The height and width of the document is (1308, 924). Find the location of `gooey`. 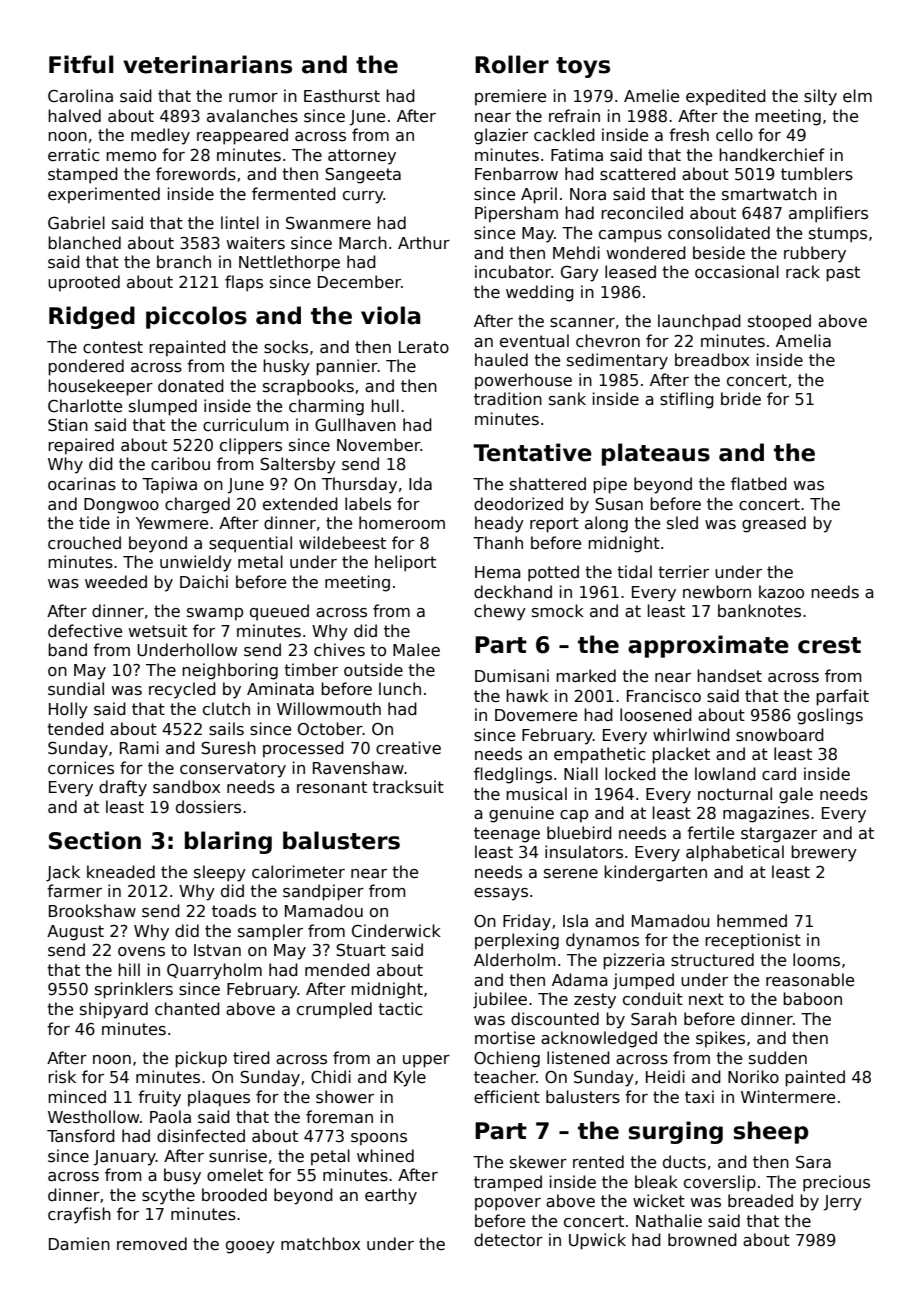

gooey is located at coordinates (250, 1247).
